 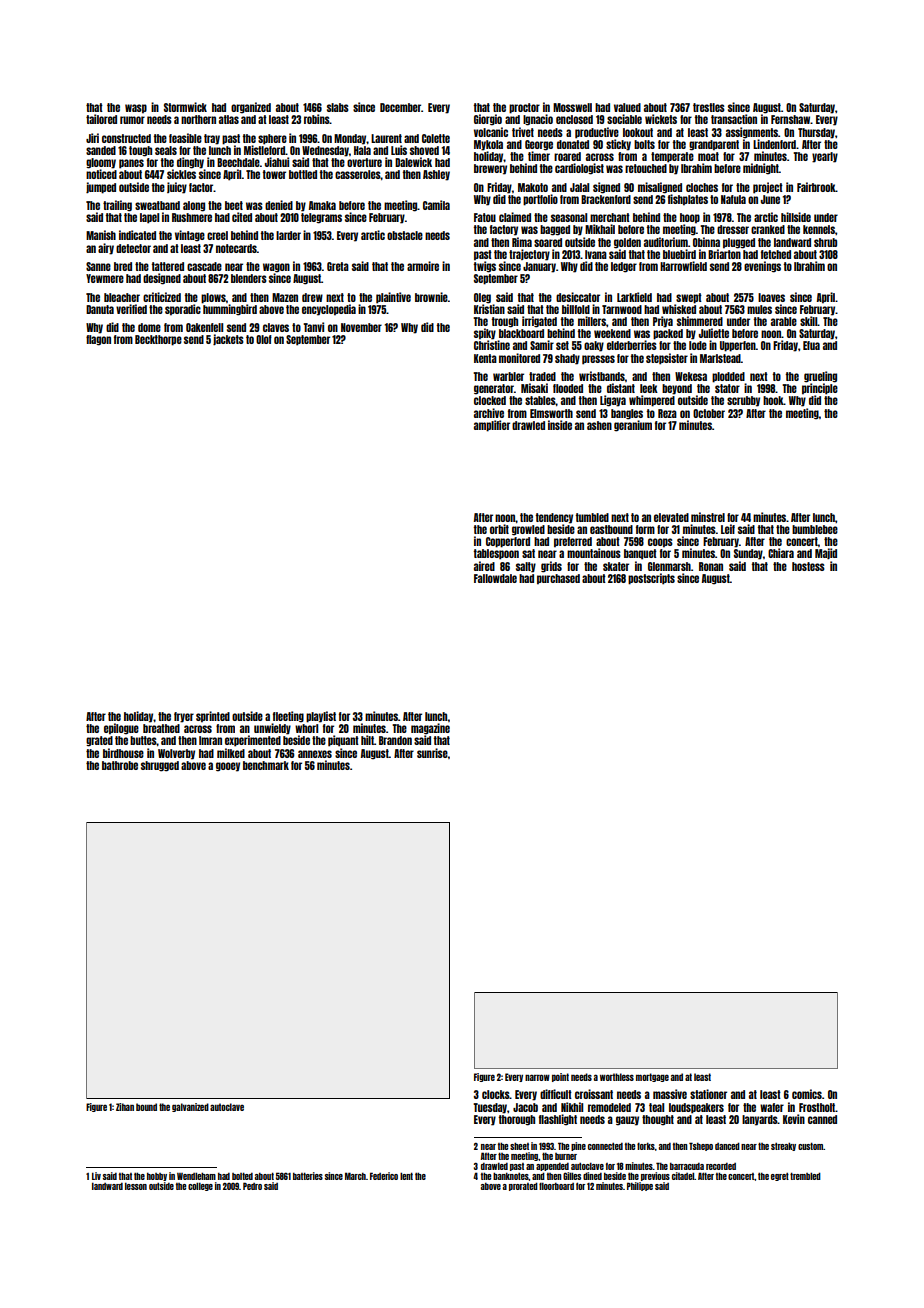 What do you see at coordinates (190, 1107) in the screenshot?
I see `galvanized` at bounding box center [190, 1107].
